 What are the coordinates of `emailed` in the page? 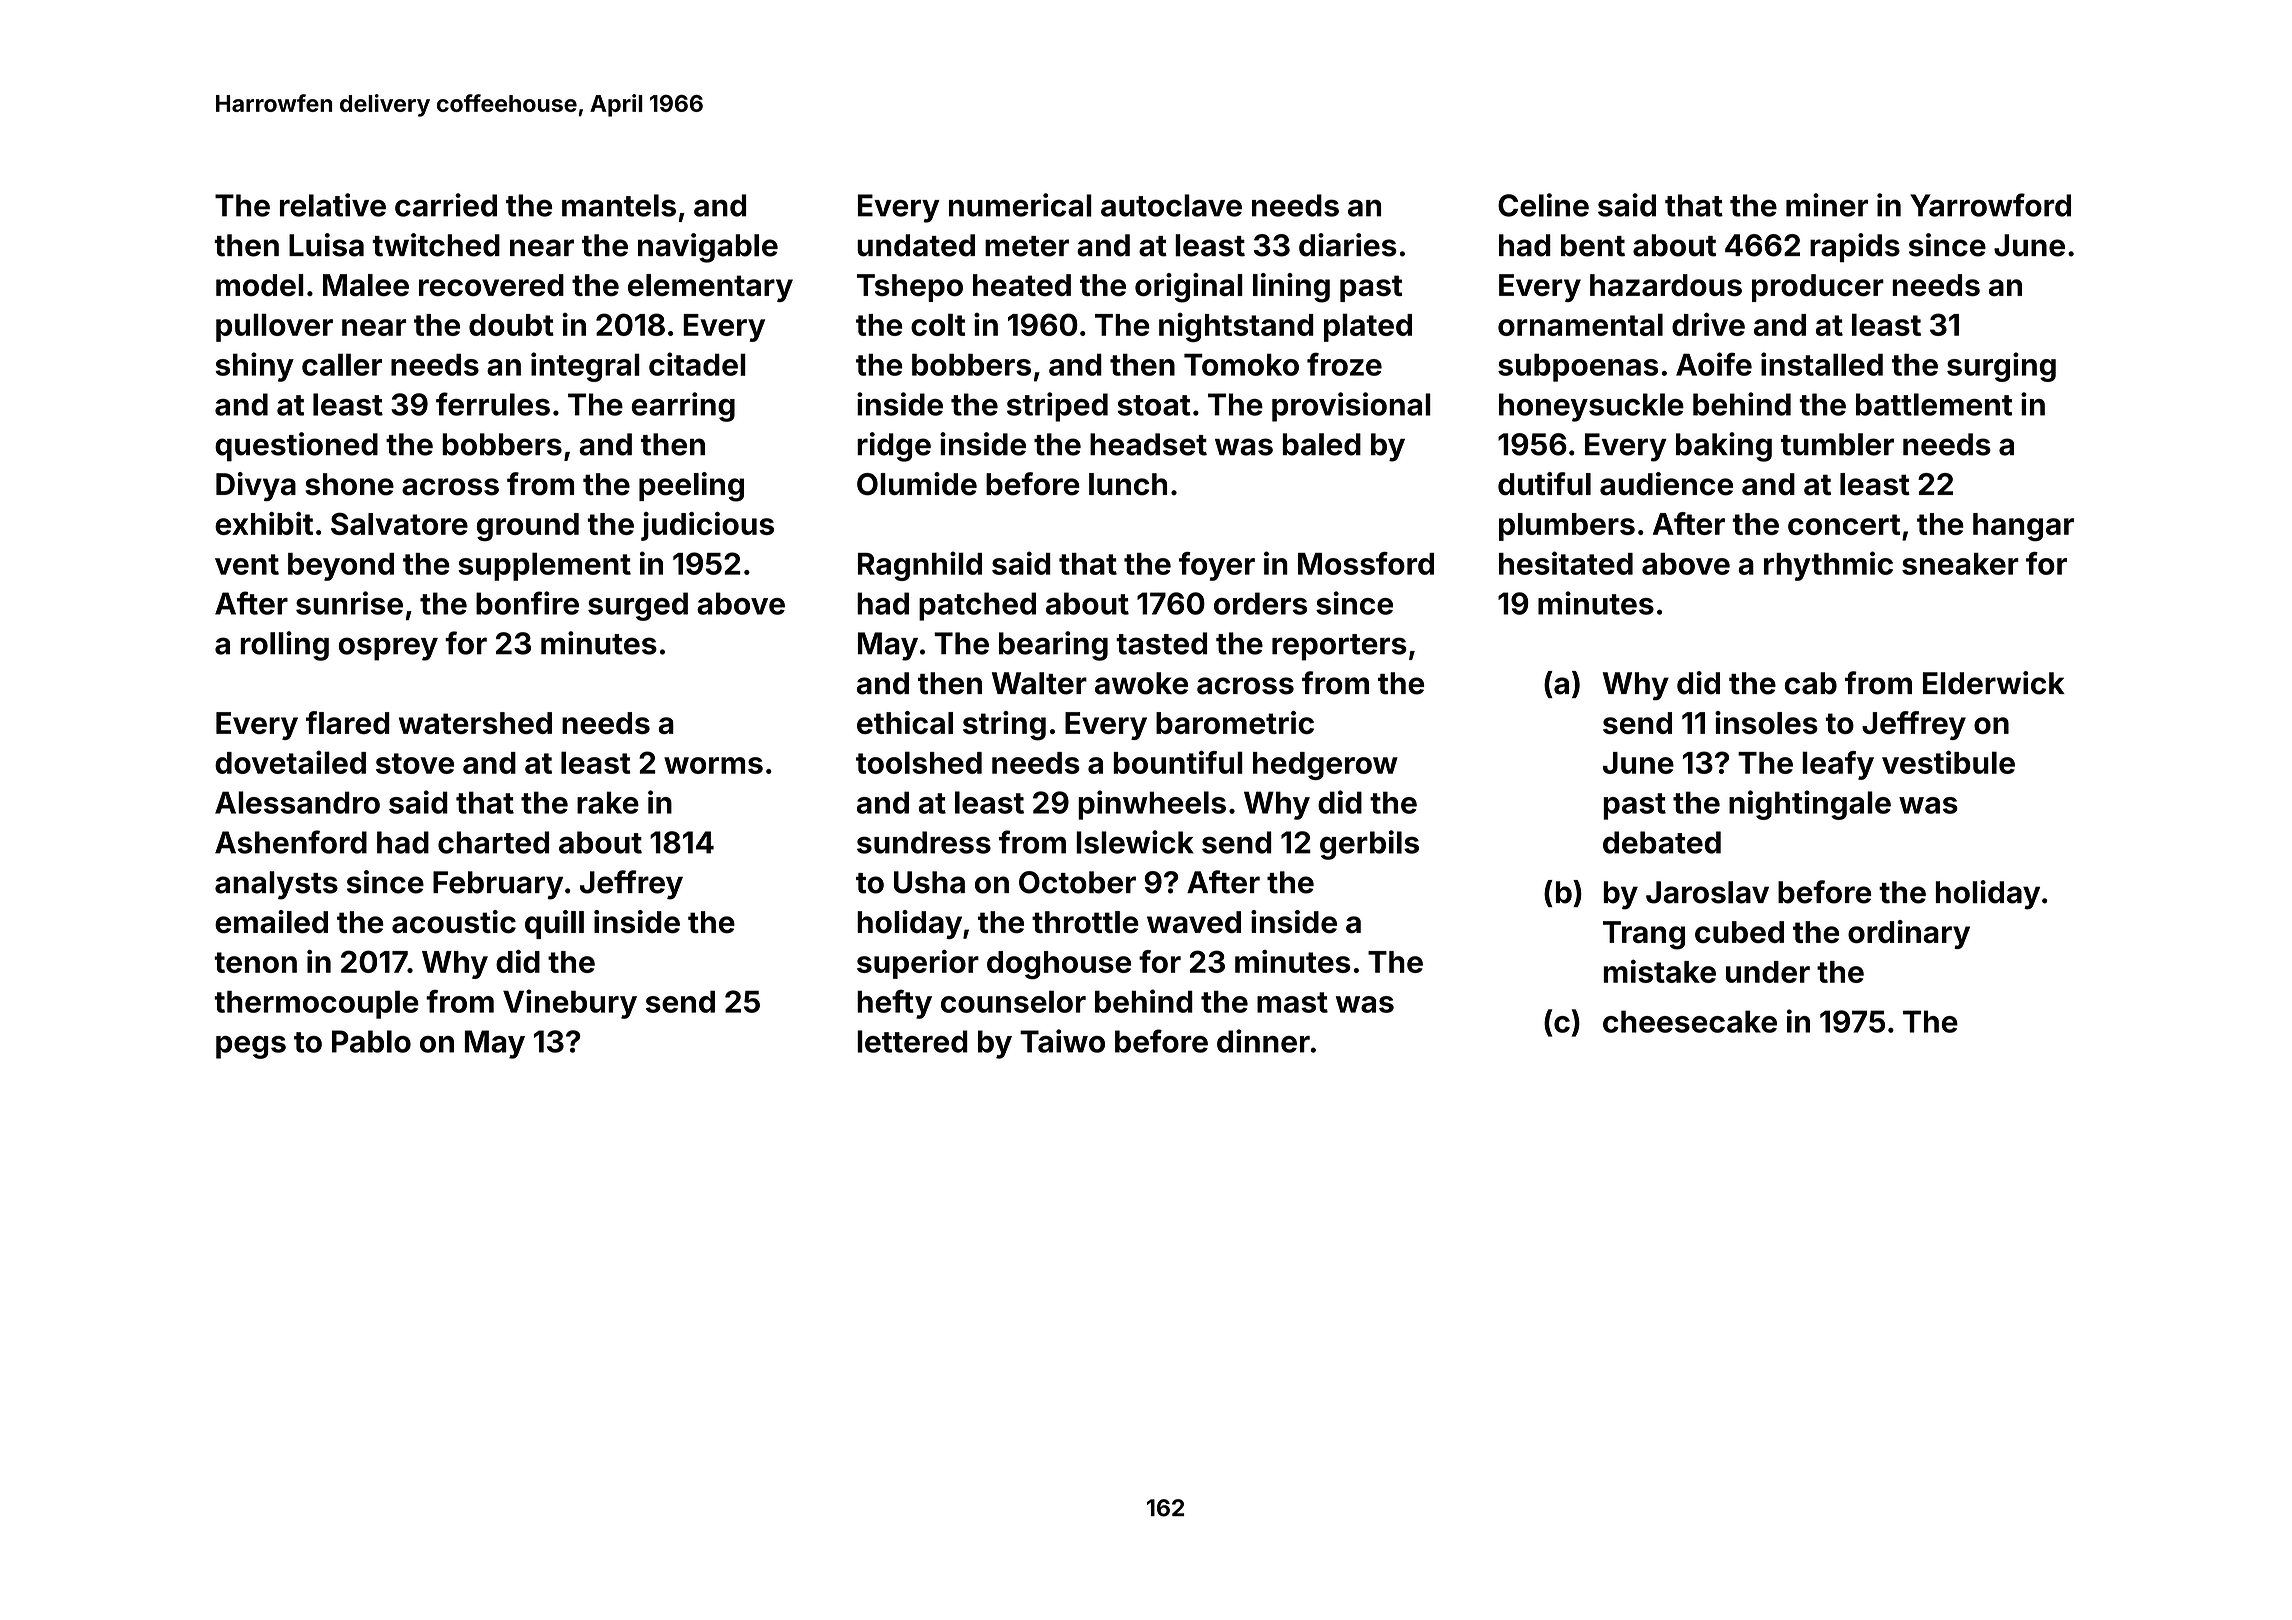 It's located at (271, 922).
